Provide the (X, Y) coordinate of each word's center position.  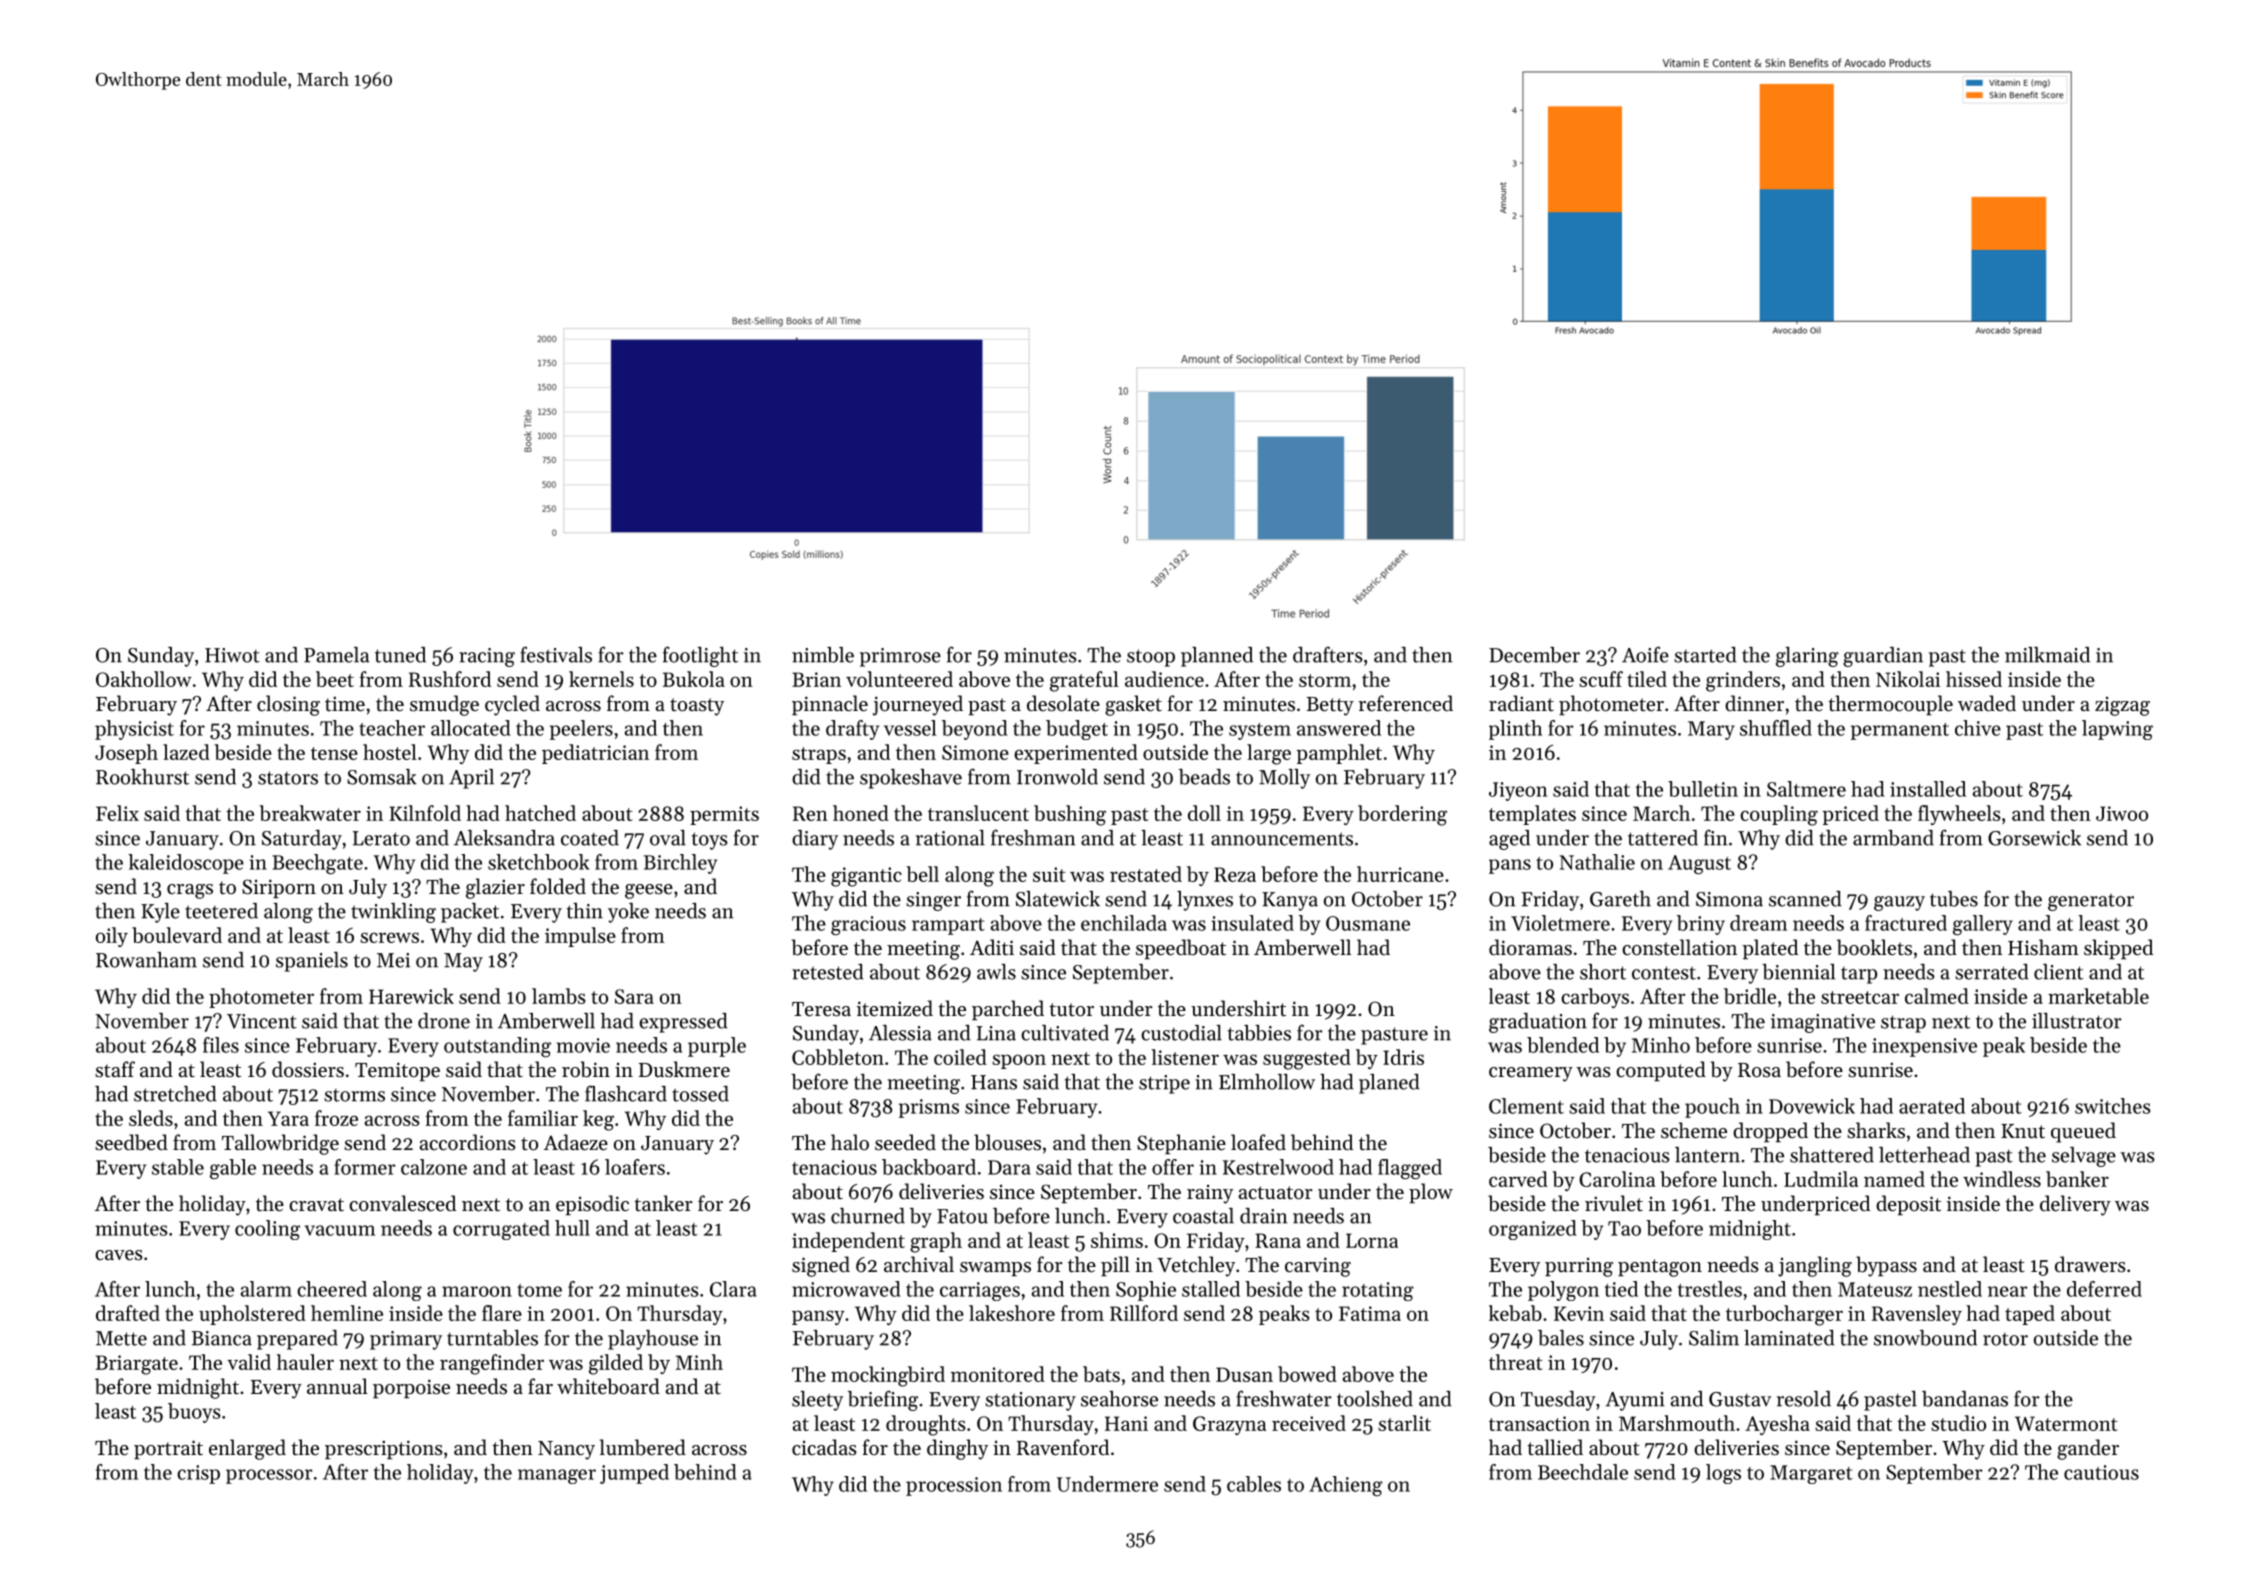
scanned (1805, 899)
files (221, 1045)
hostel (390, 752)
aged (1509, 840)
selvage (2084, 1157)
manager (557, 1476)
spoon (1019, 1061)
